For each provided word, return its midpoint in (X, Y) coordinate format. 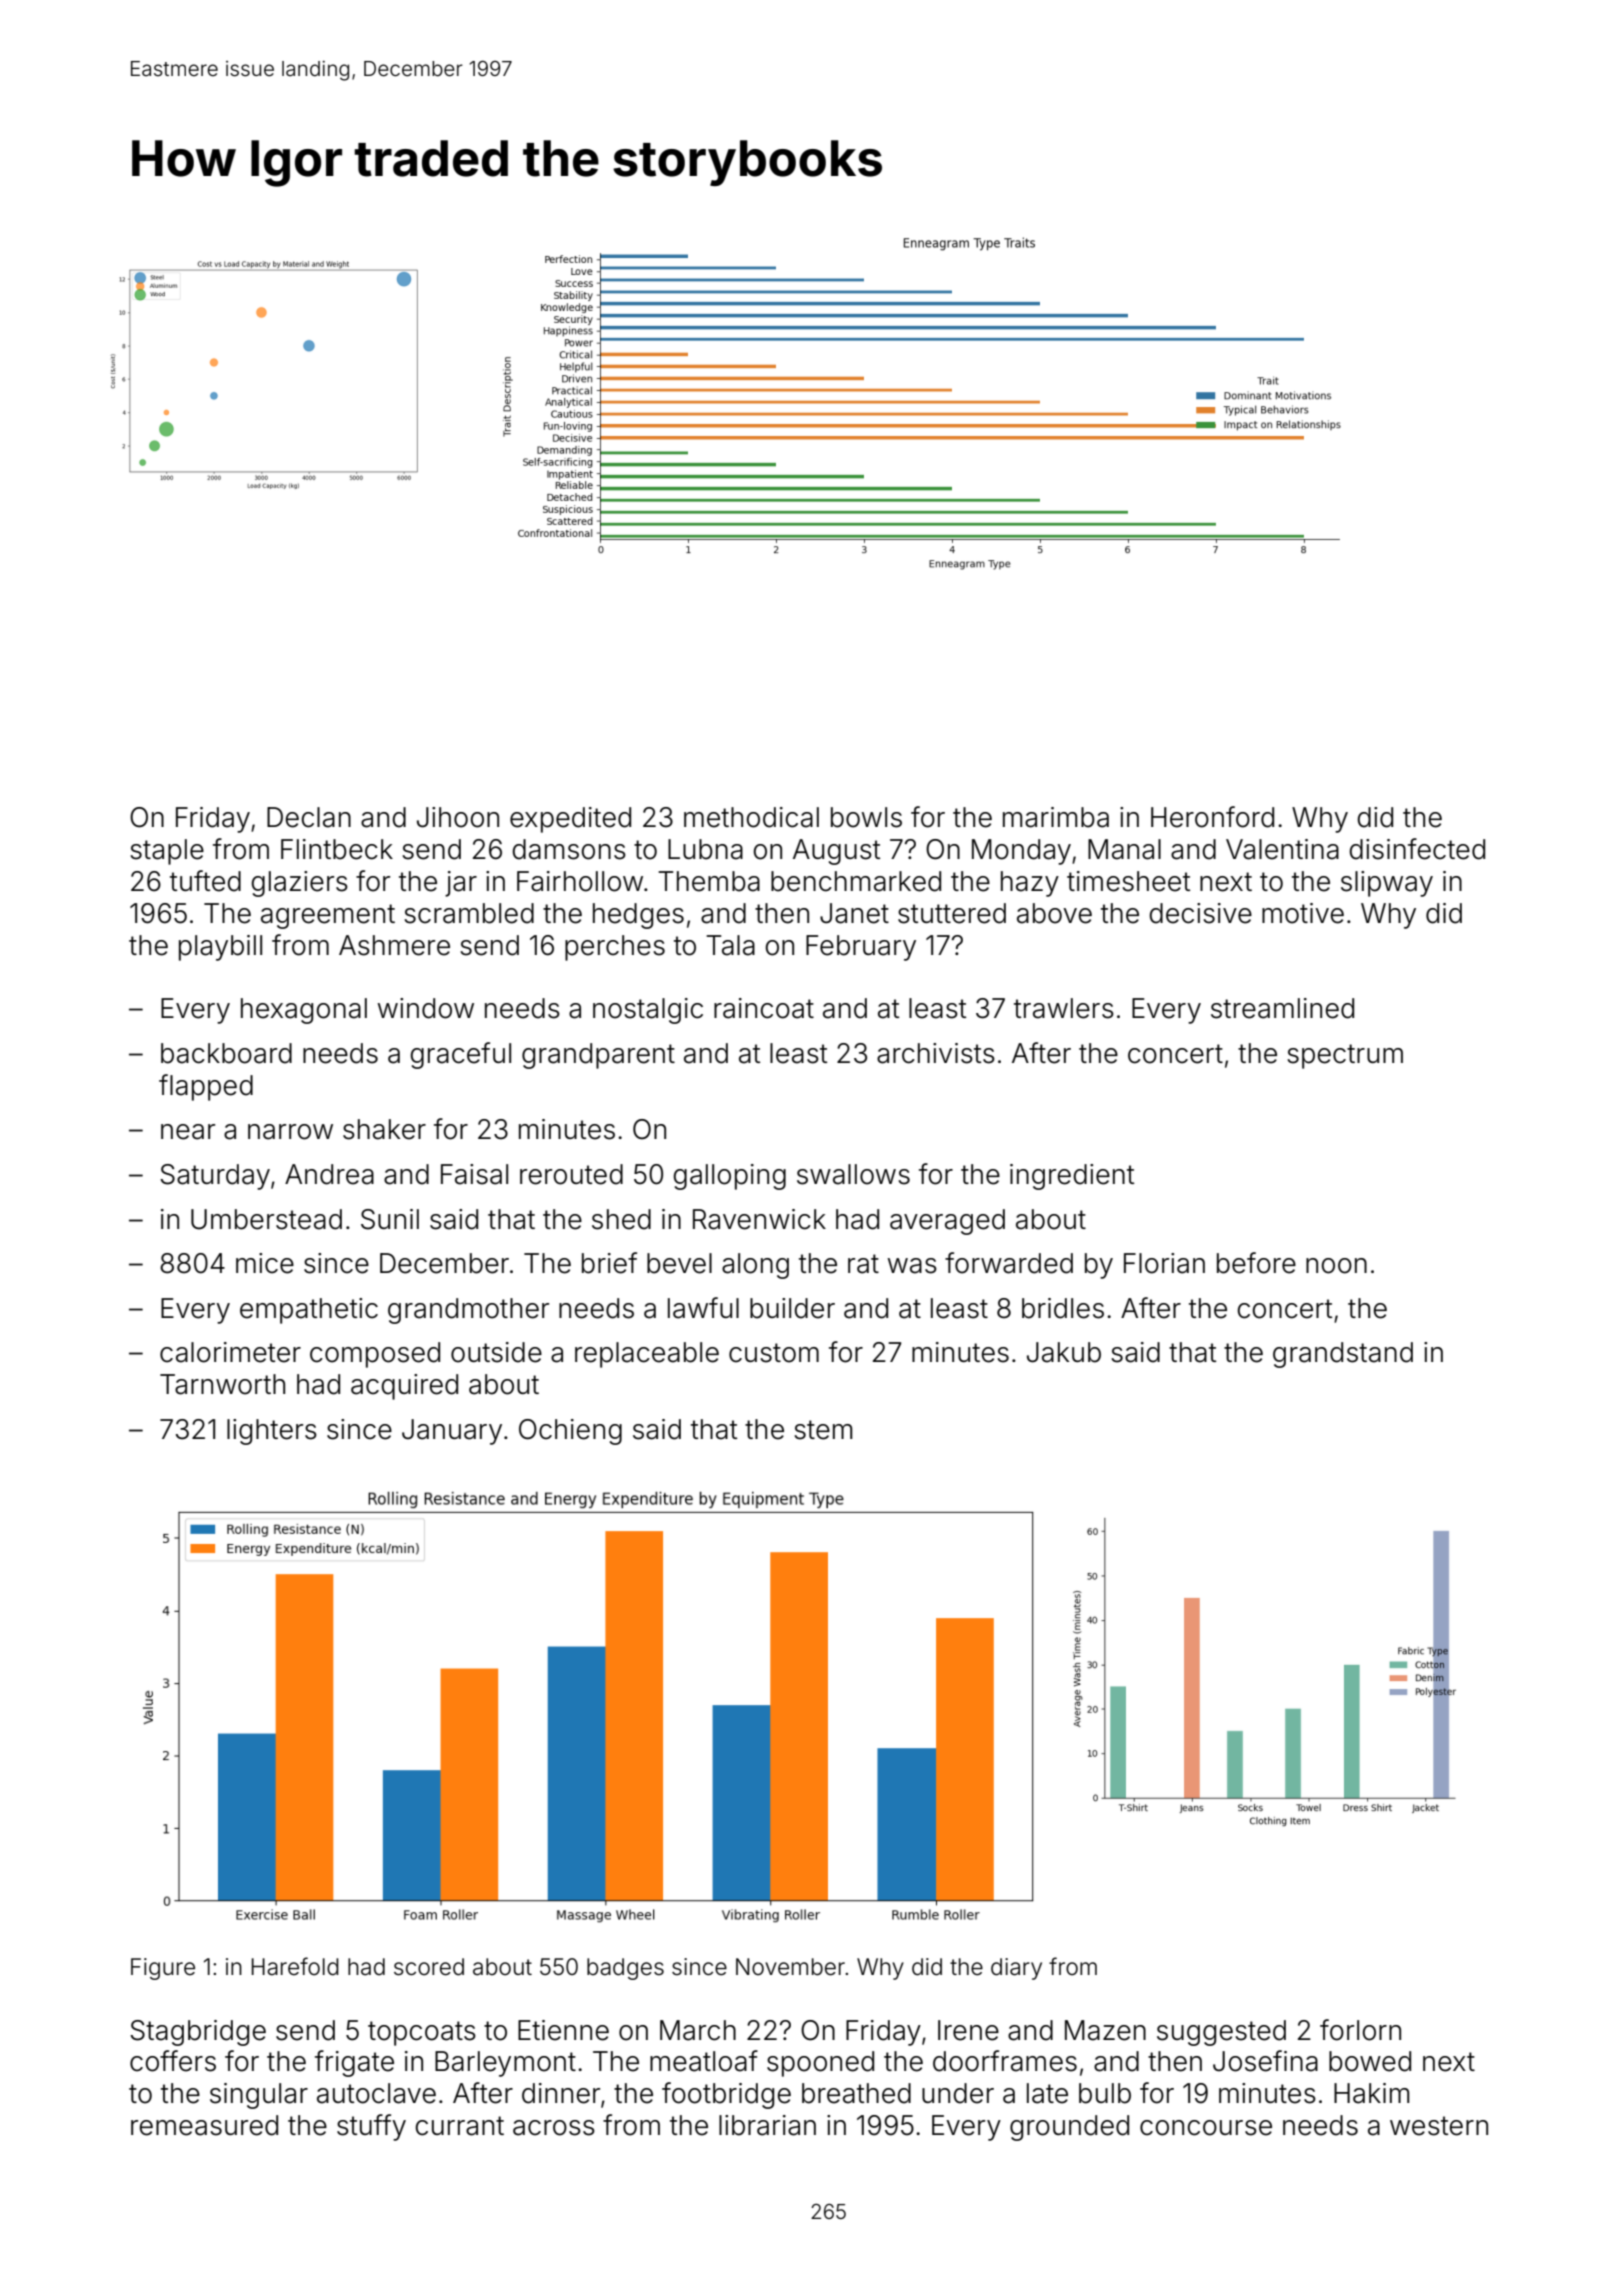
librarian (767, 2125)
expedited (570, 820)
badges (625, 1969)
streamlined (1282, 1008)
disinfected (1417, 849)
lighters (272, 1432)
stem (823, 1430)
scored (429, 1967)
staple (167, 852)
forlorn (1360, 2030)
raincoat (764, 1008)
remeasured (204, 2125)
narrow (290, 1132)
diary (1016, 1969)
